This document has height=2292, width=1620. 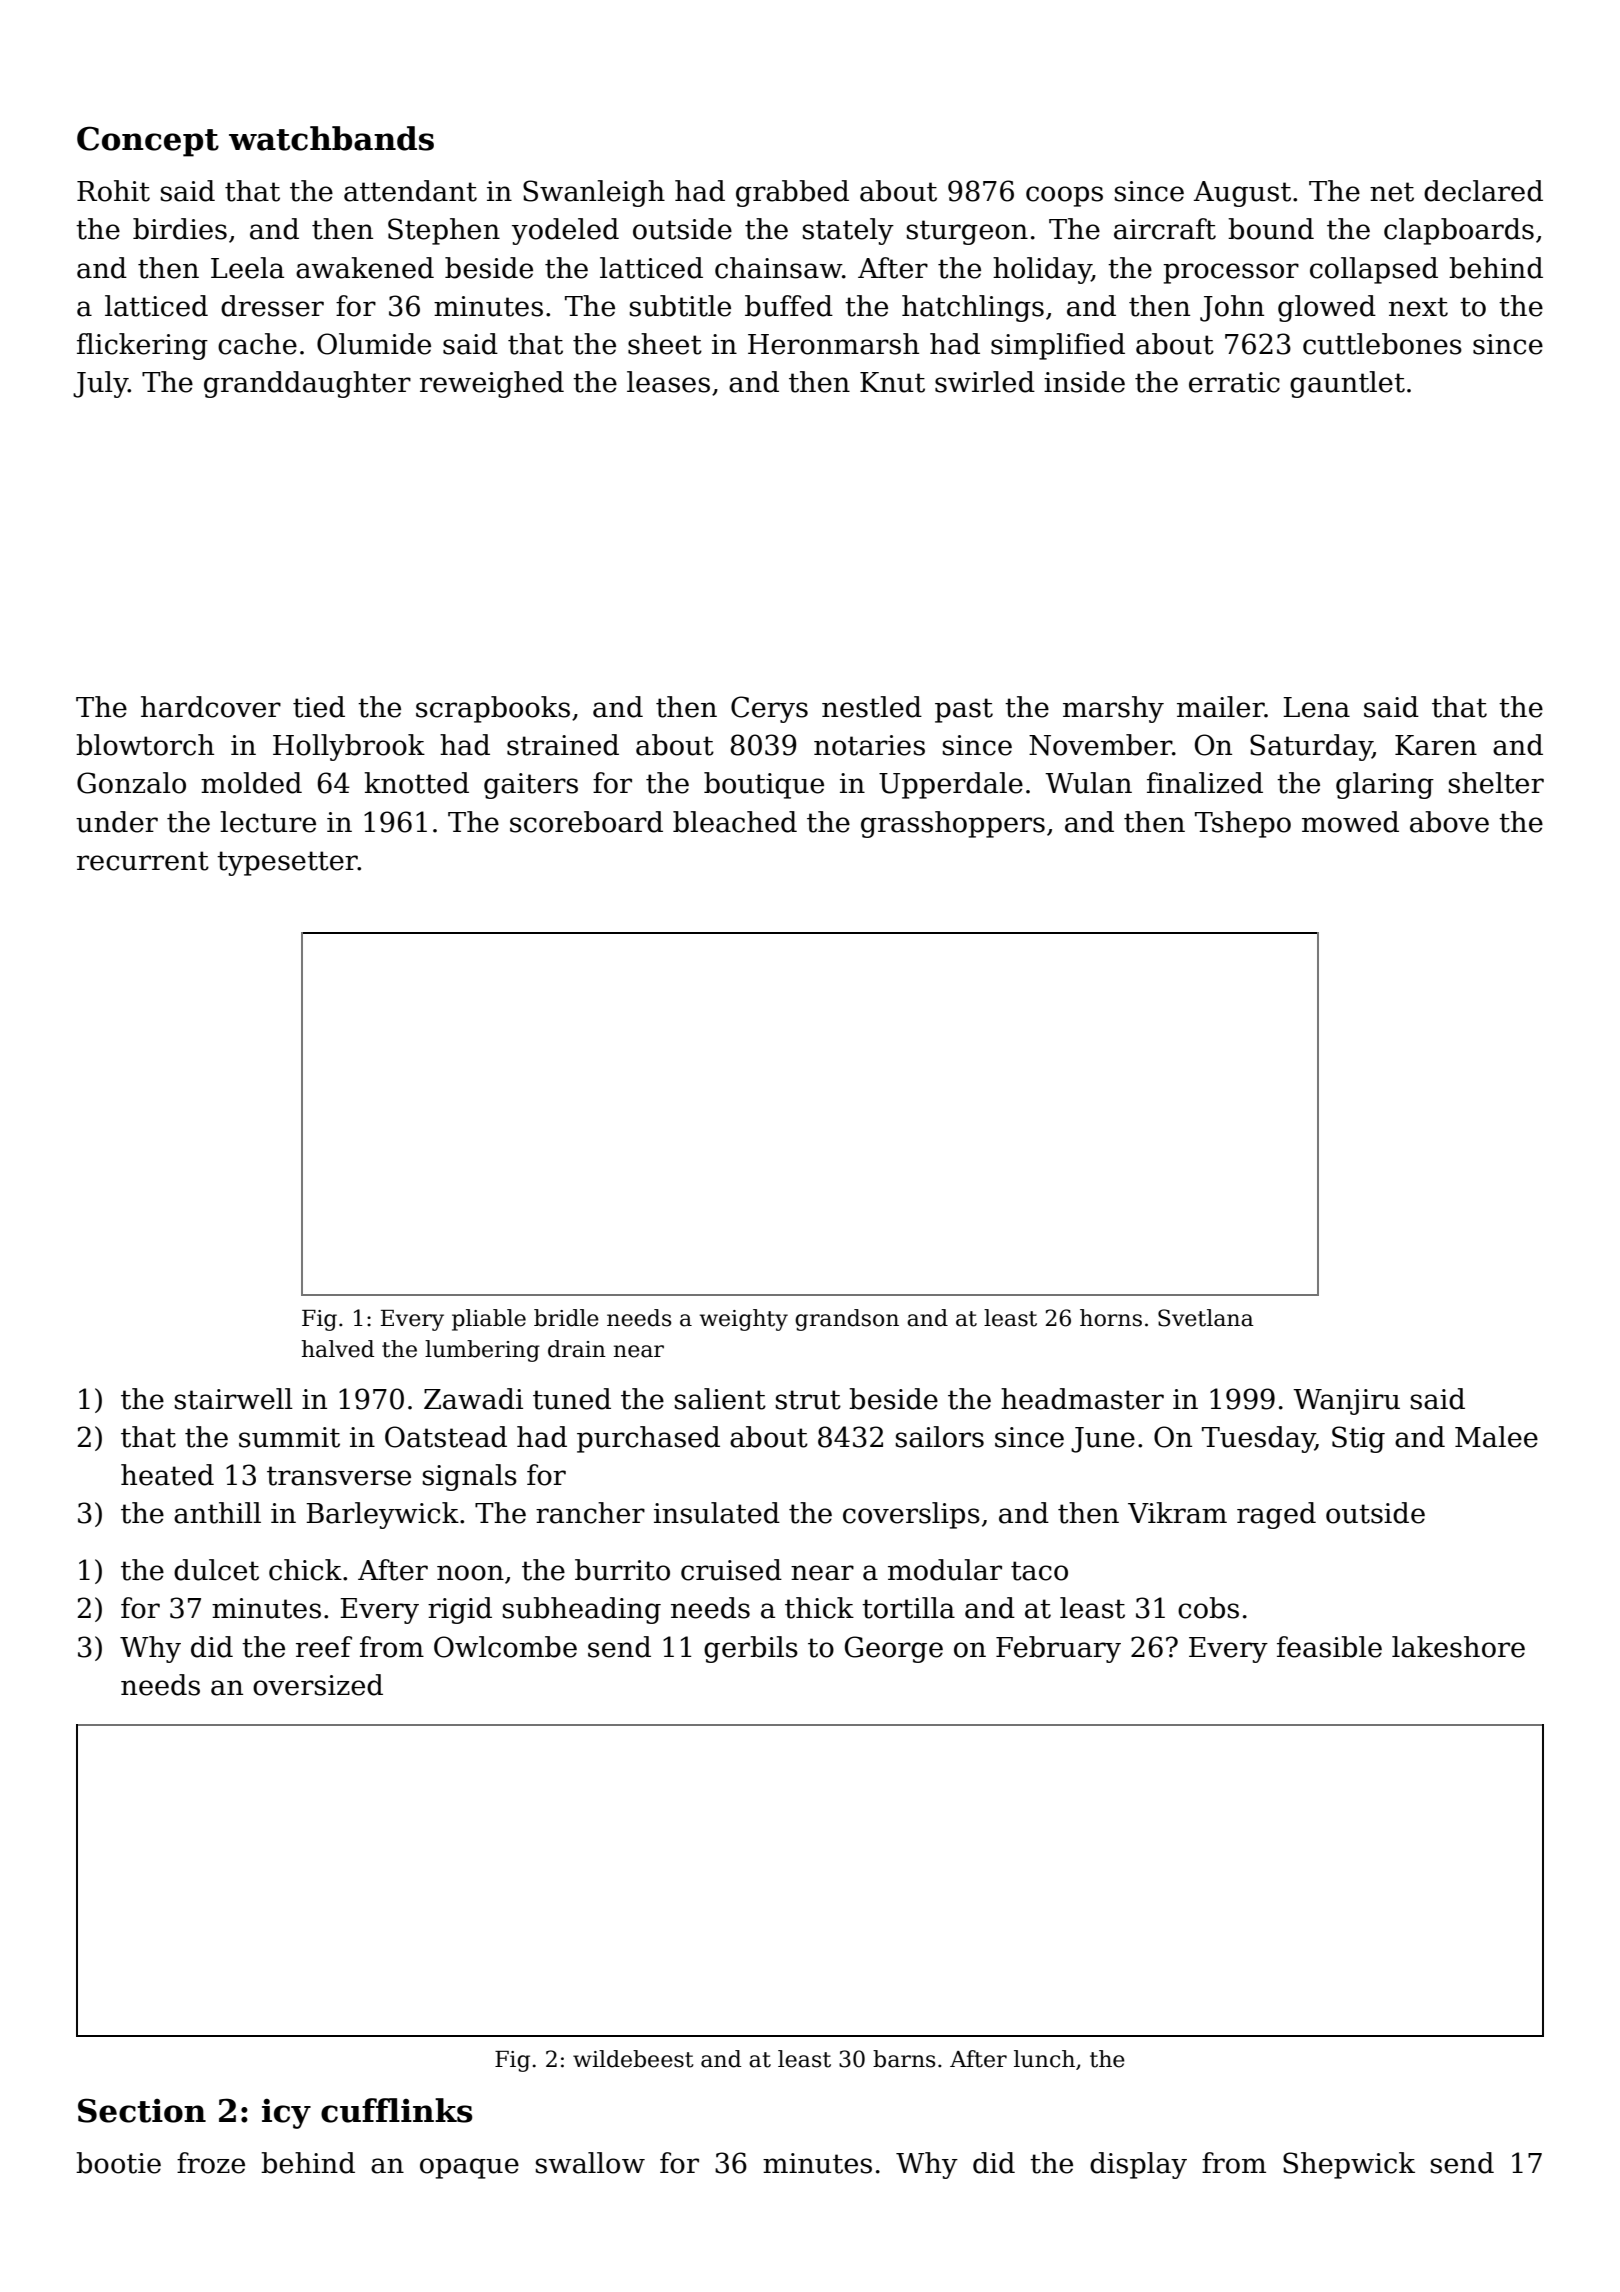 What do you see at coordinates (1177, 1513) in the document?
I see `Vikram` at bounding box center [1177, 1513].
